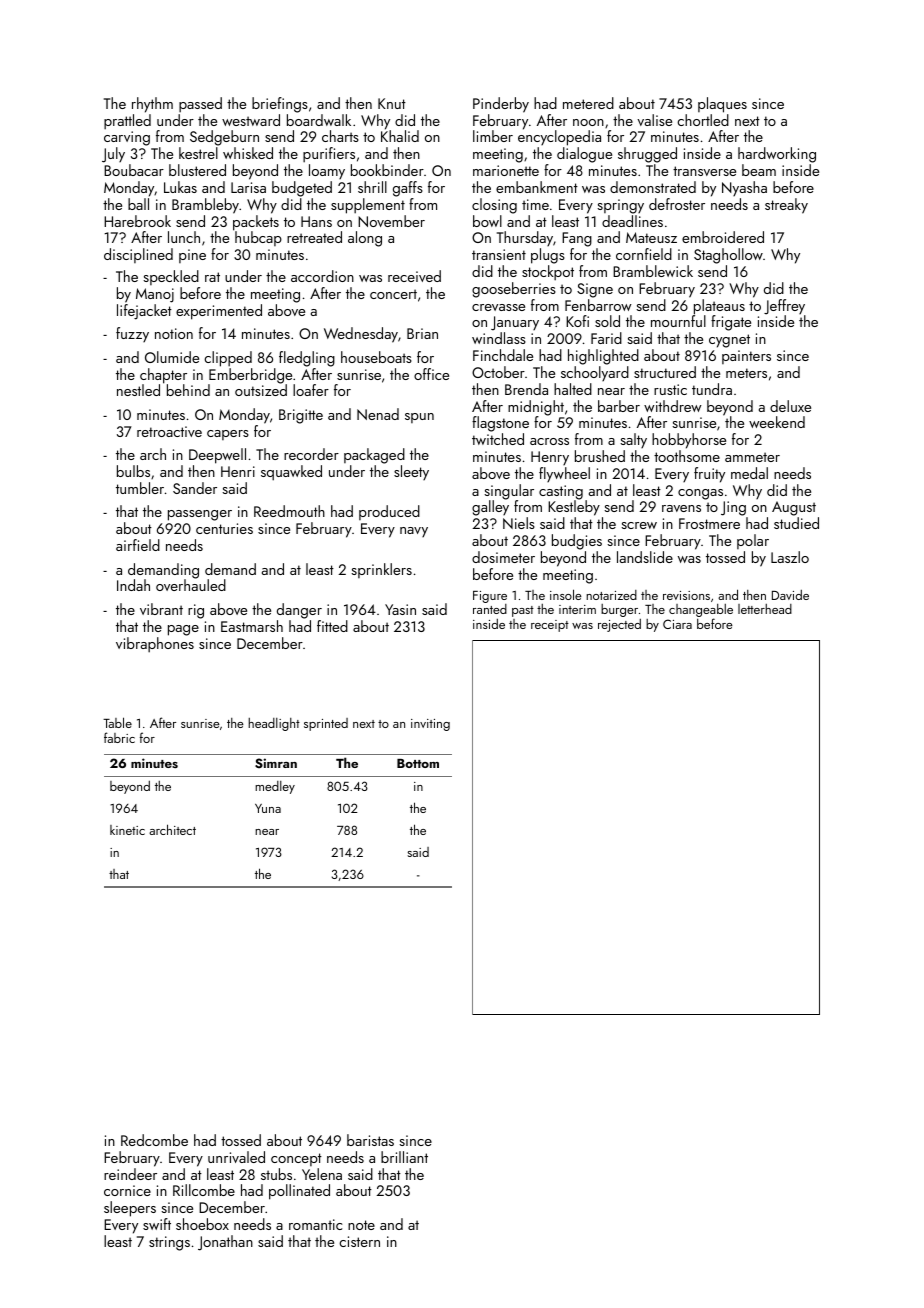 Image resolution: width=924 pixels, height=1308 pixels. Describe the element at coordinates (654, 120) in the image. I see `valise` at that location.
